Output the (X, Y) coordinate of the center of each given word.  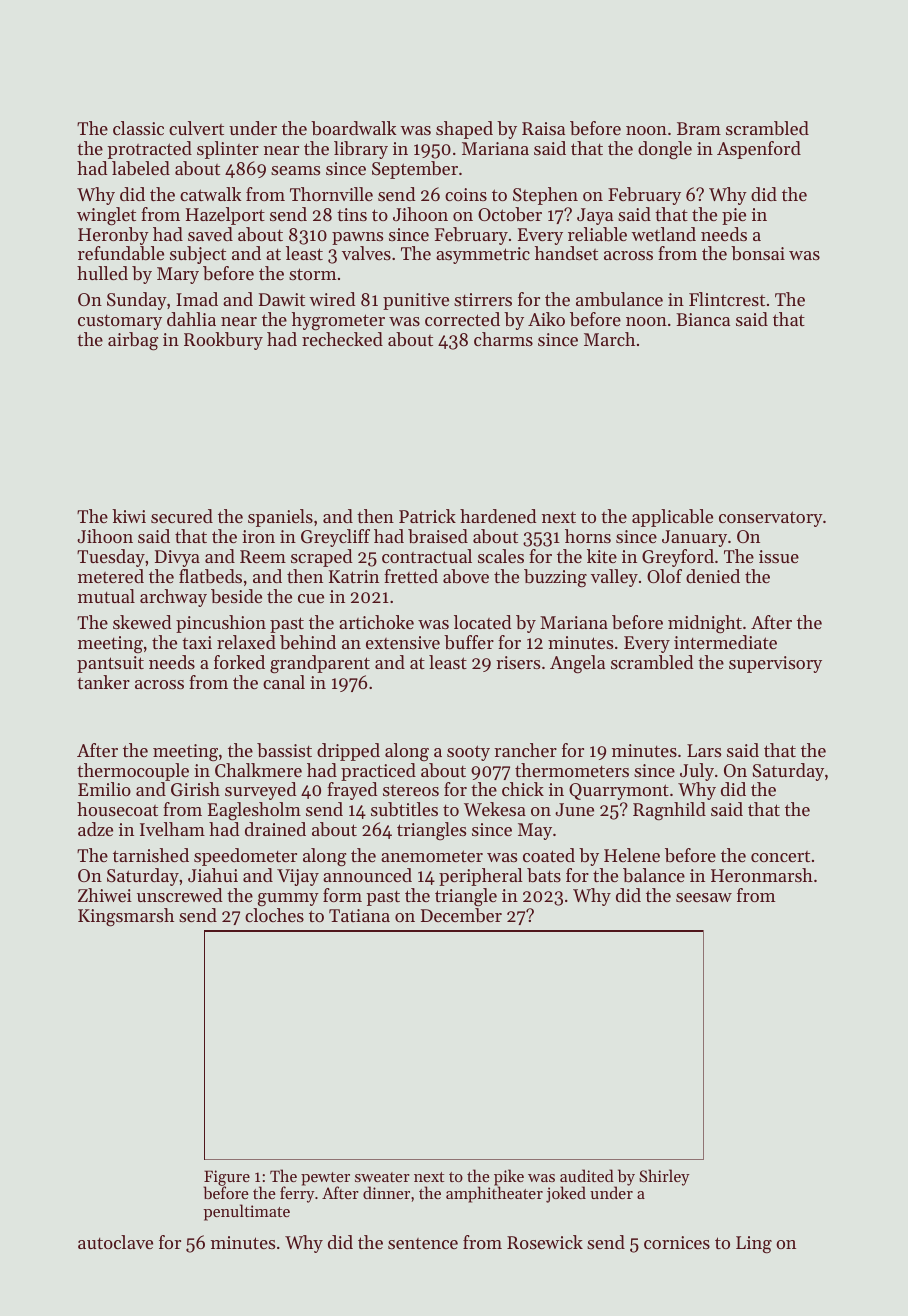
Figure (227, 1178)
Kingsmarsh (126, 917)
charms (503, 339)
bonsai (758, 253)
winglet (106, 216)
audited (587, 1175)
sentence (423, 1243)
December (461, 915)
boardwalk (354, 128)
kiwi (129, 516)
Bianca (703, 319)
